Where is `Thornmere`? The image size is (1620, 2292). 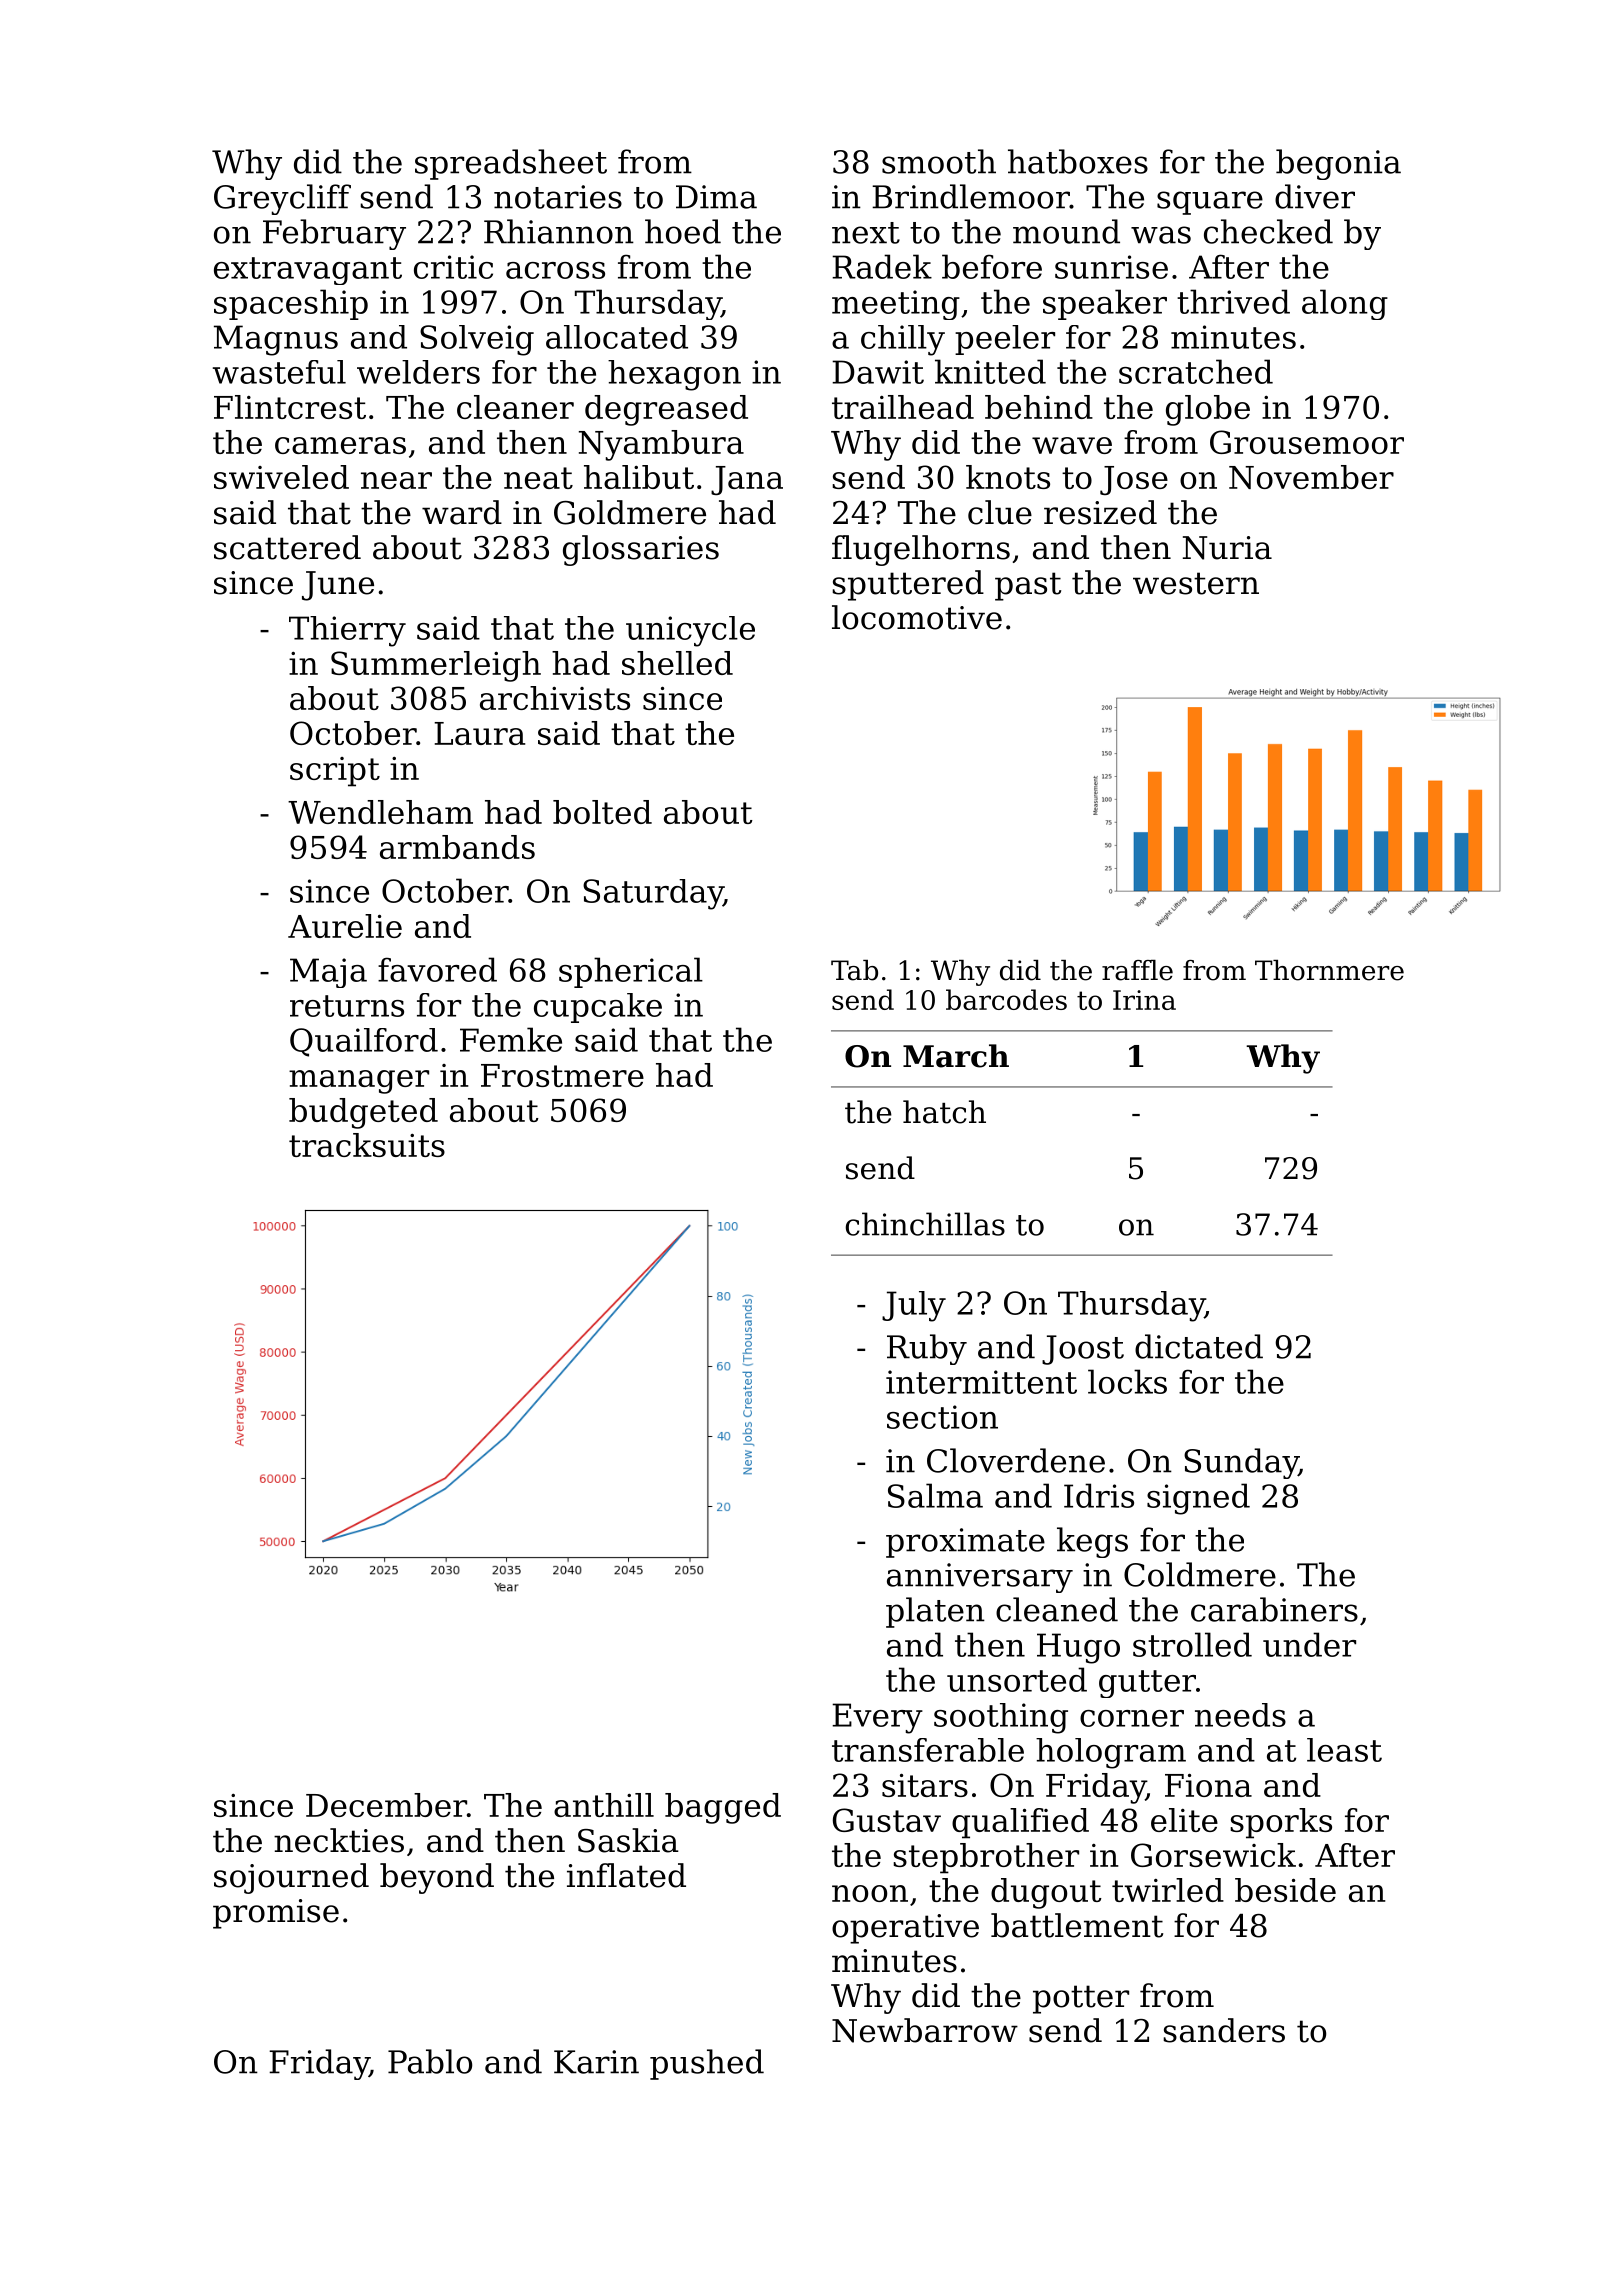
Thornmere is located at coordinates (1329, 970).
